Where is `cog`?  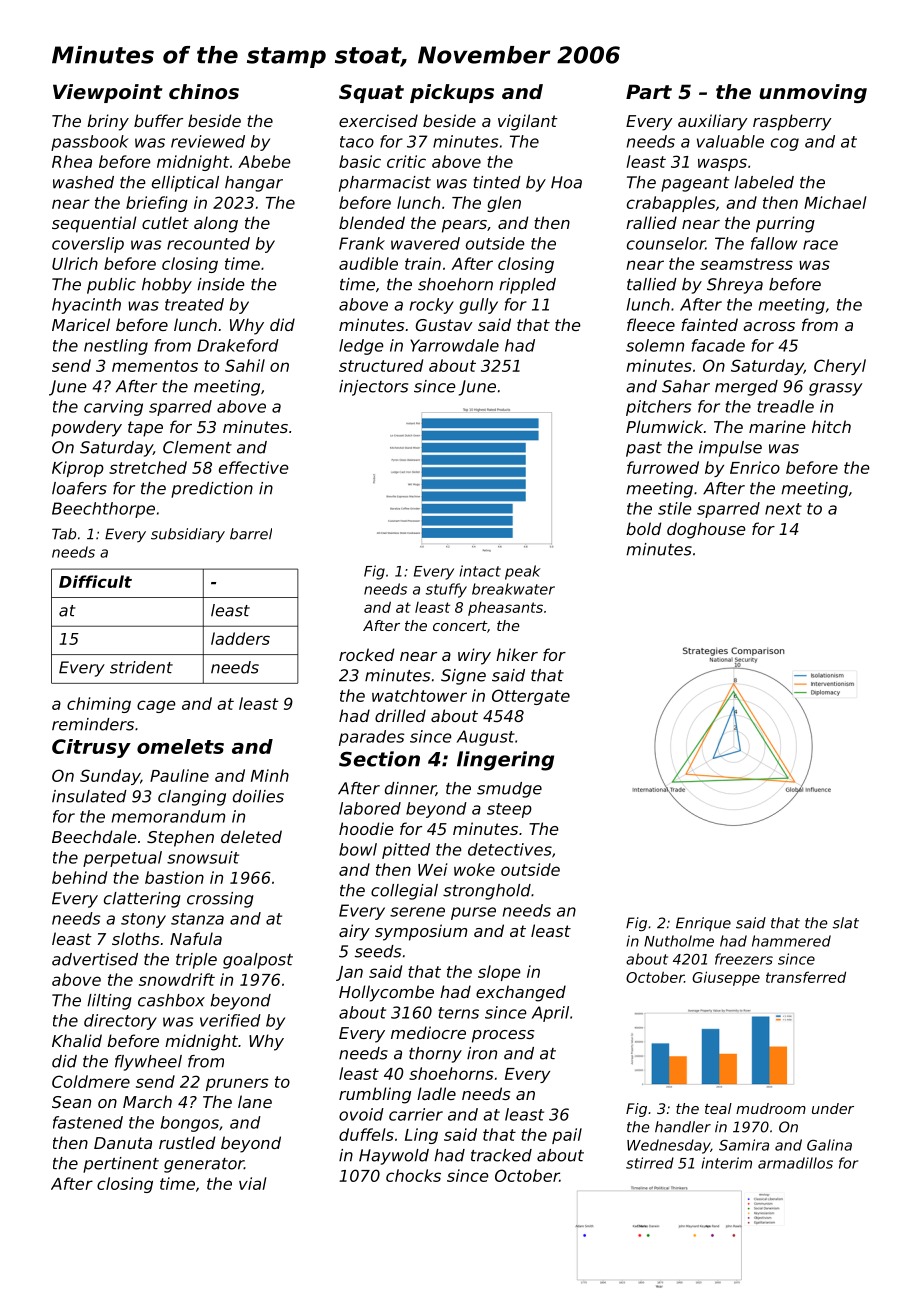 cog is located at coordinates (785, 144).
